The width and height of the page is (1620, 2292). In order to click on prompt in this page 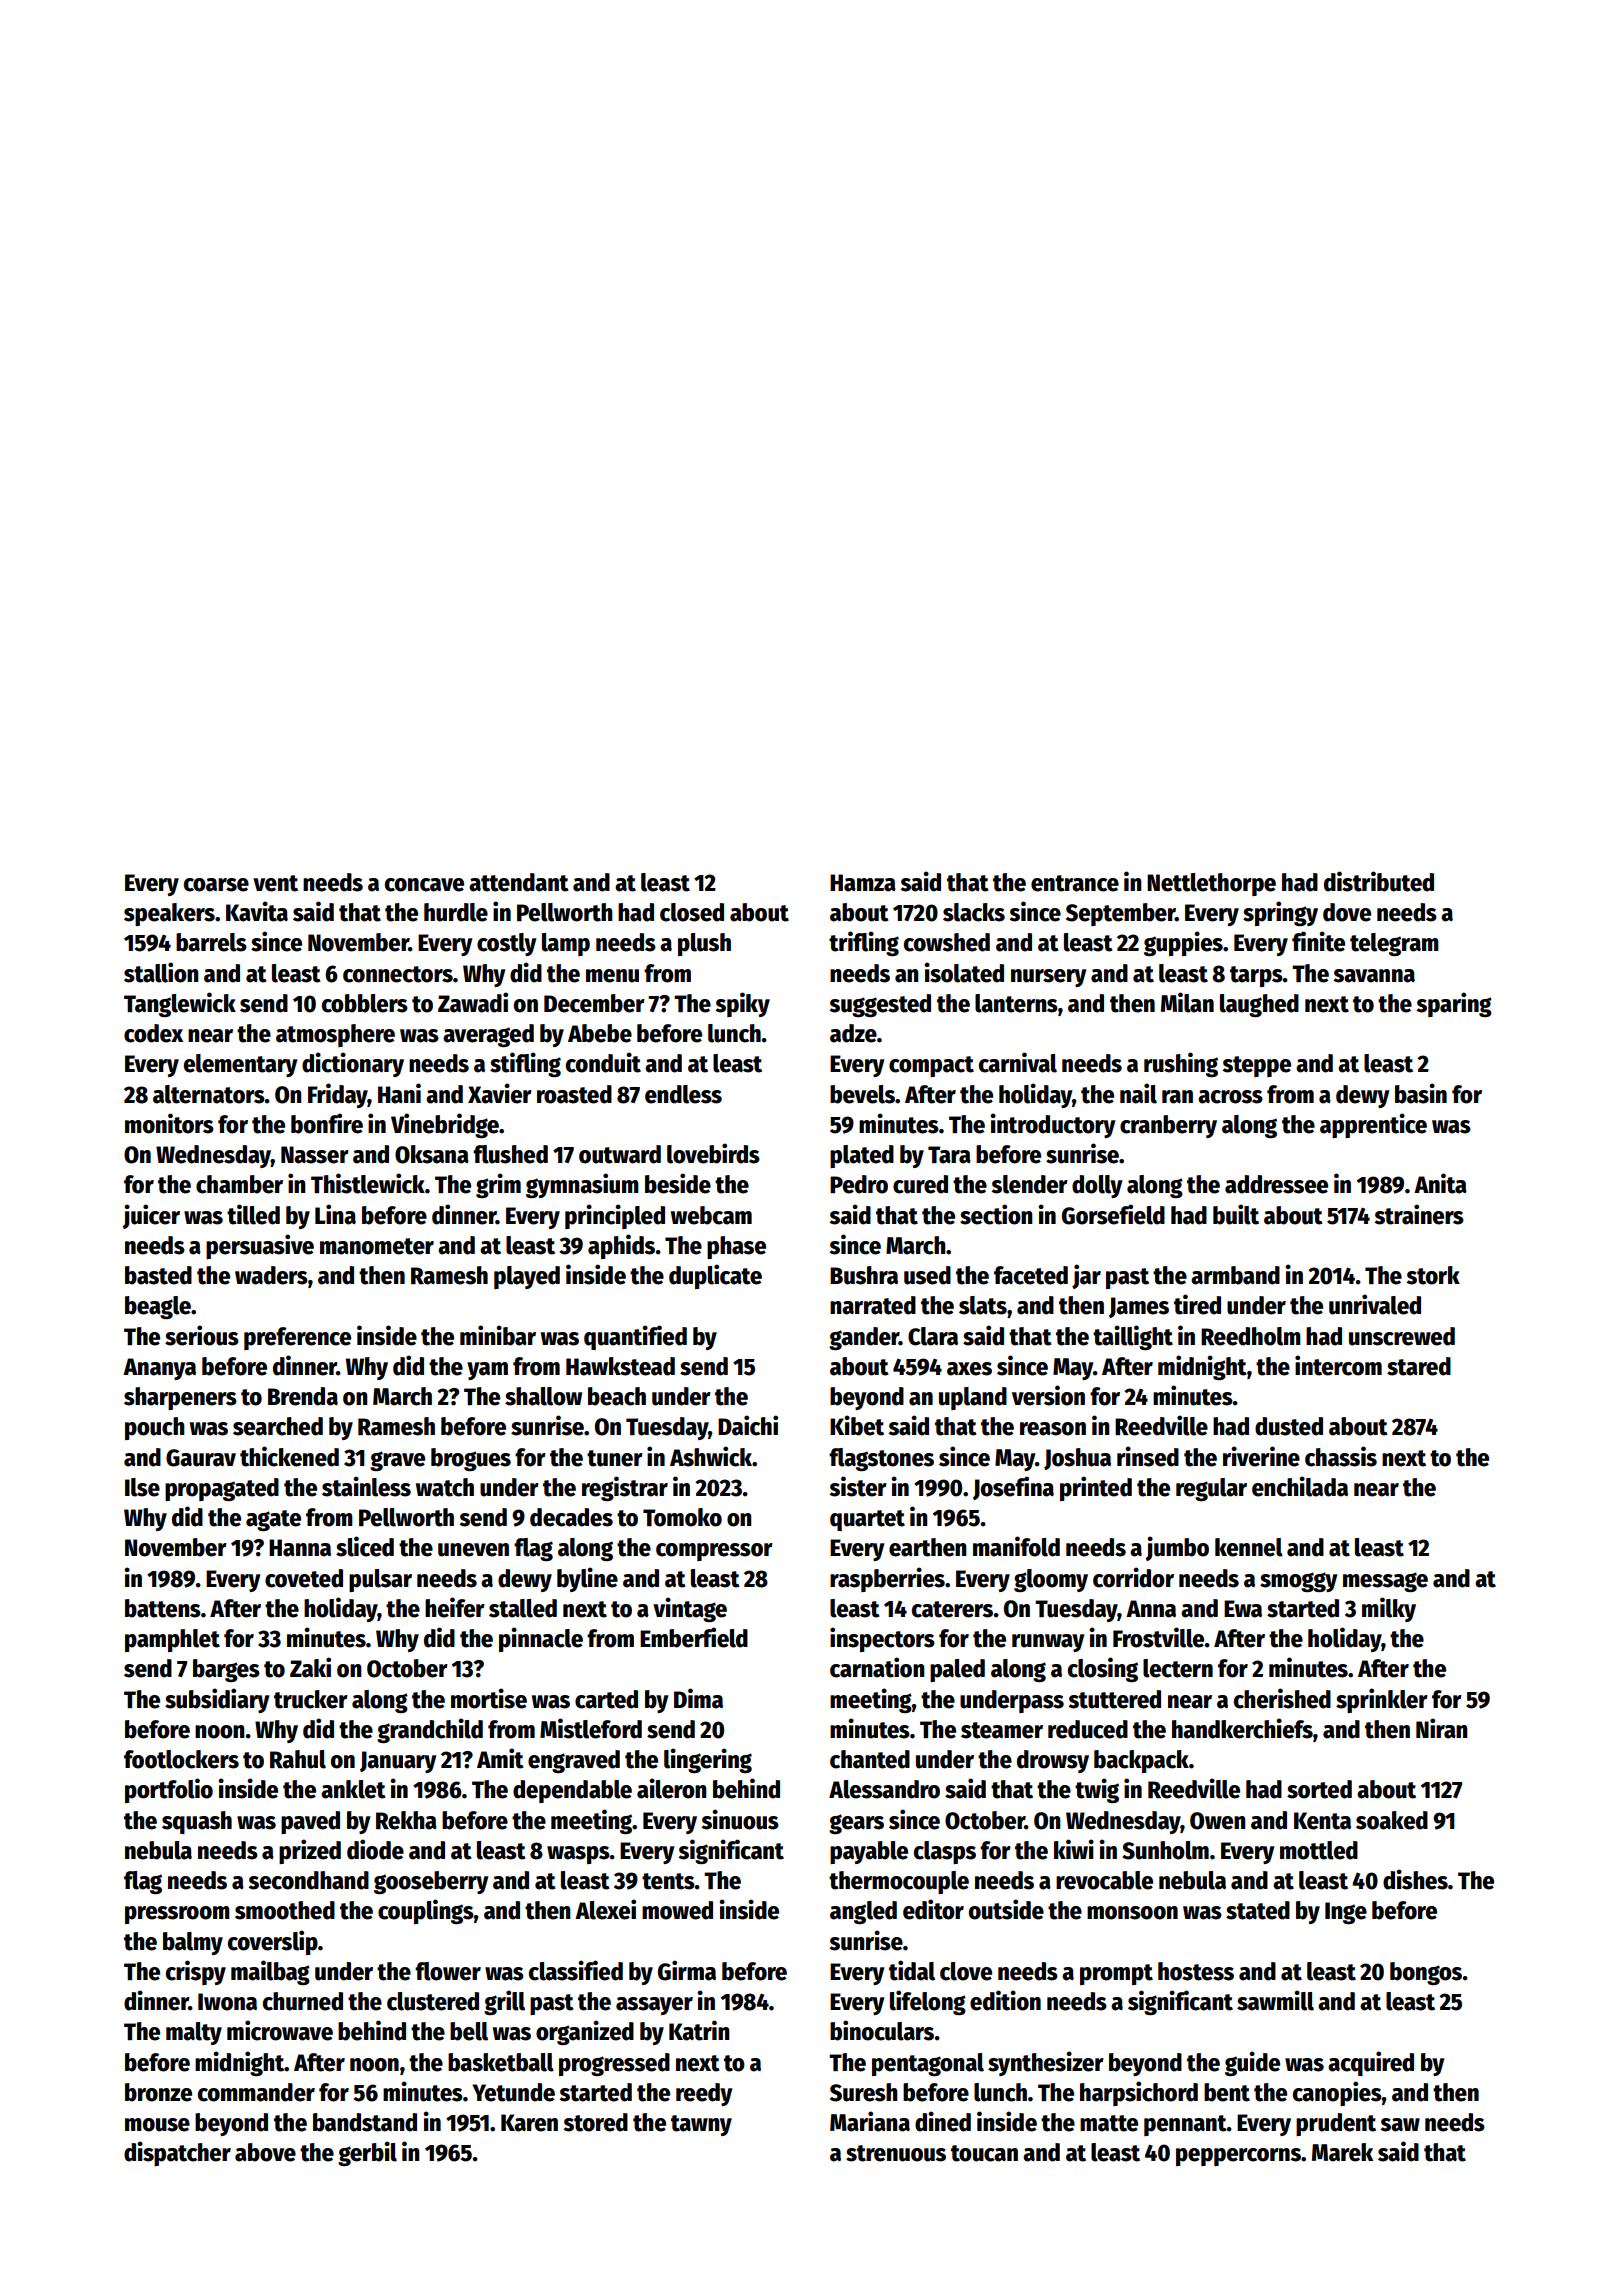, I will do `click(1116, 1974)`.
